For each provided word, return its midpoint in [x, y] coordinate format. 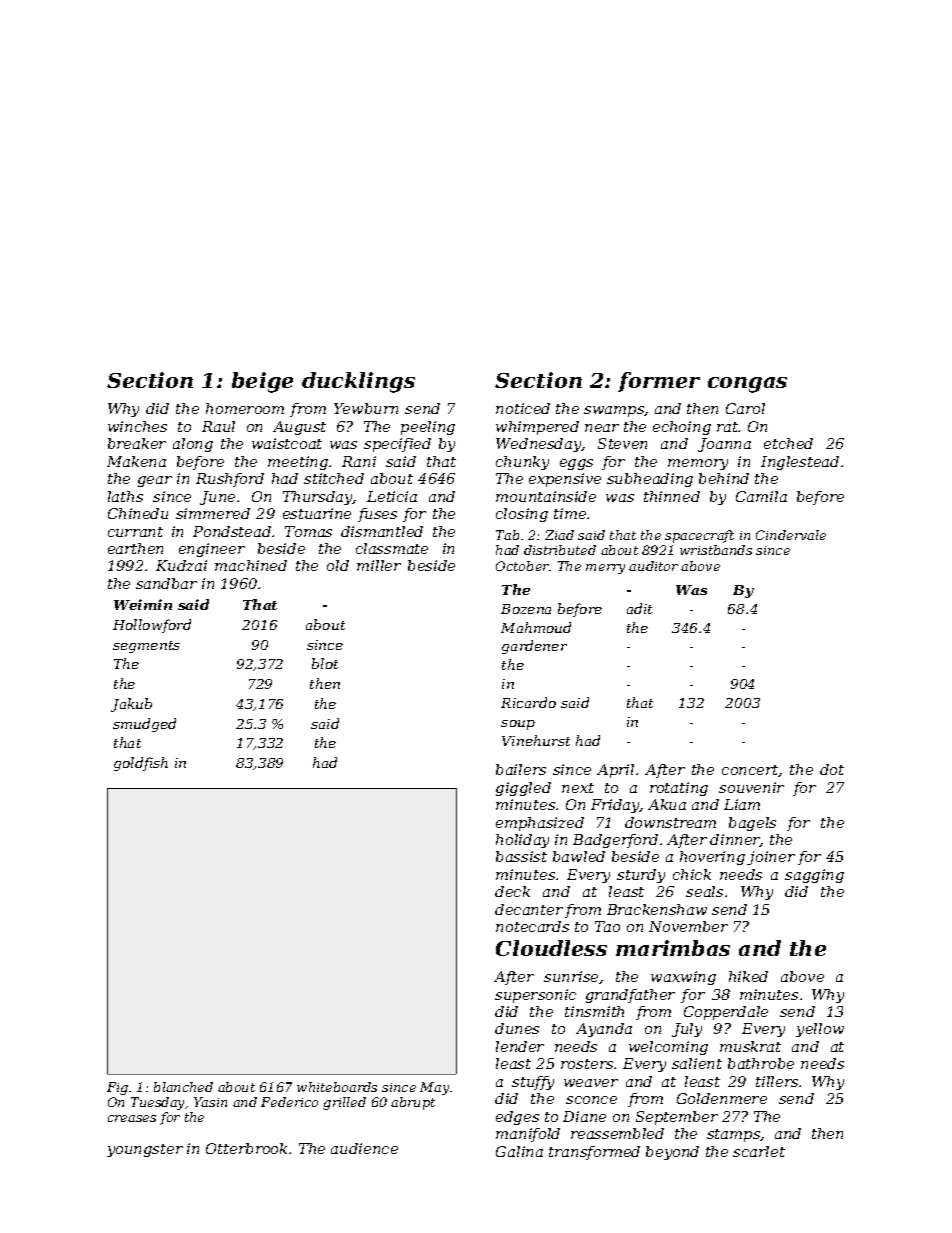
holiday [522, 841]
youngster [145, 1150]
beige [262, 382]
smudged [144, 725]
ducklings [358, 382]
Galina [519, 1151]
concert [750, 771]
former [659, 382]
